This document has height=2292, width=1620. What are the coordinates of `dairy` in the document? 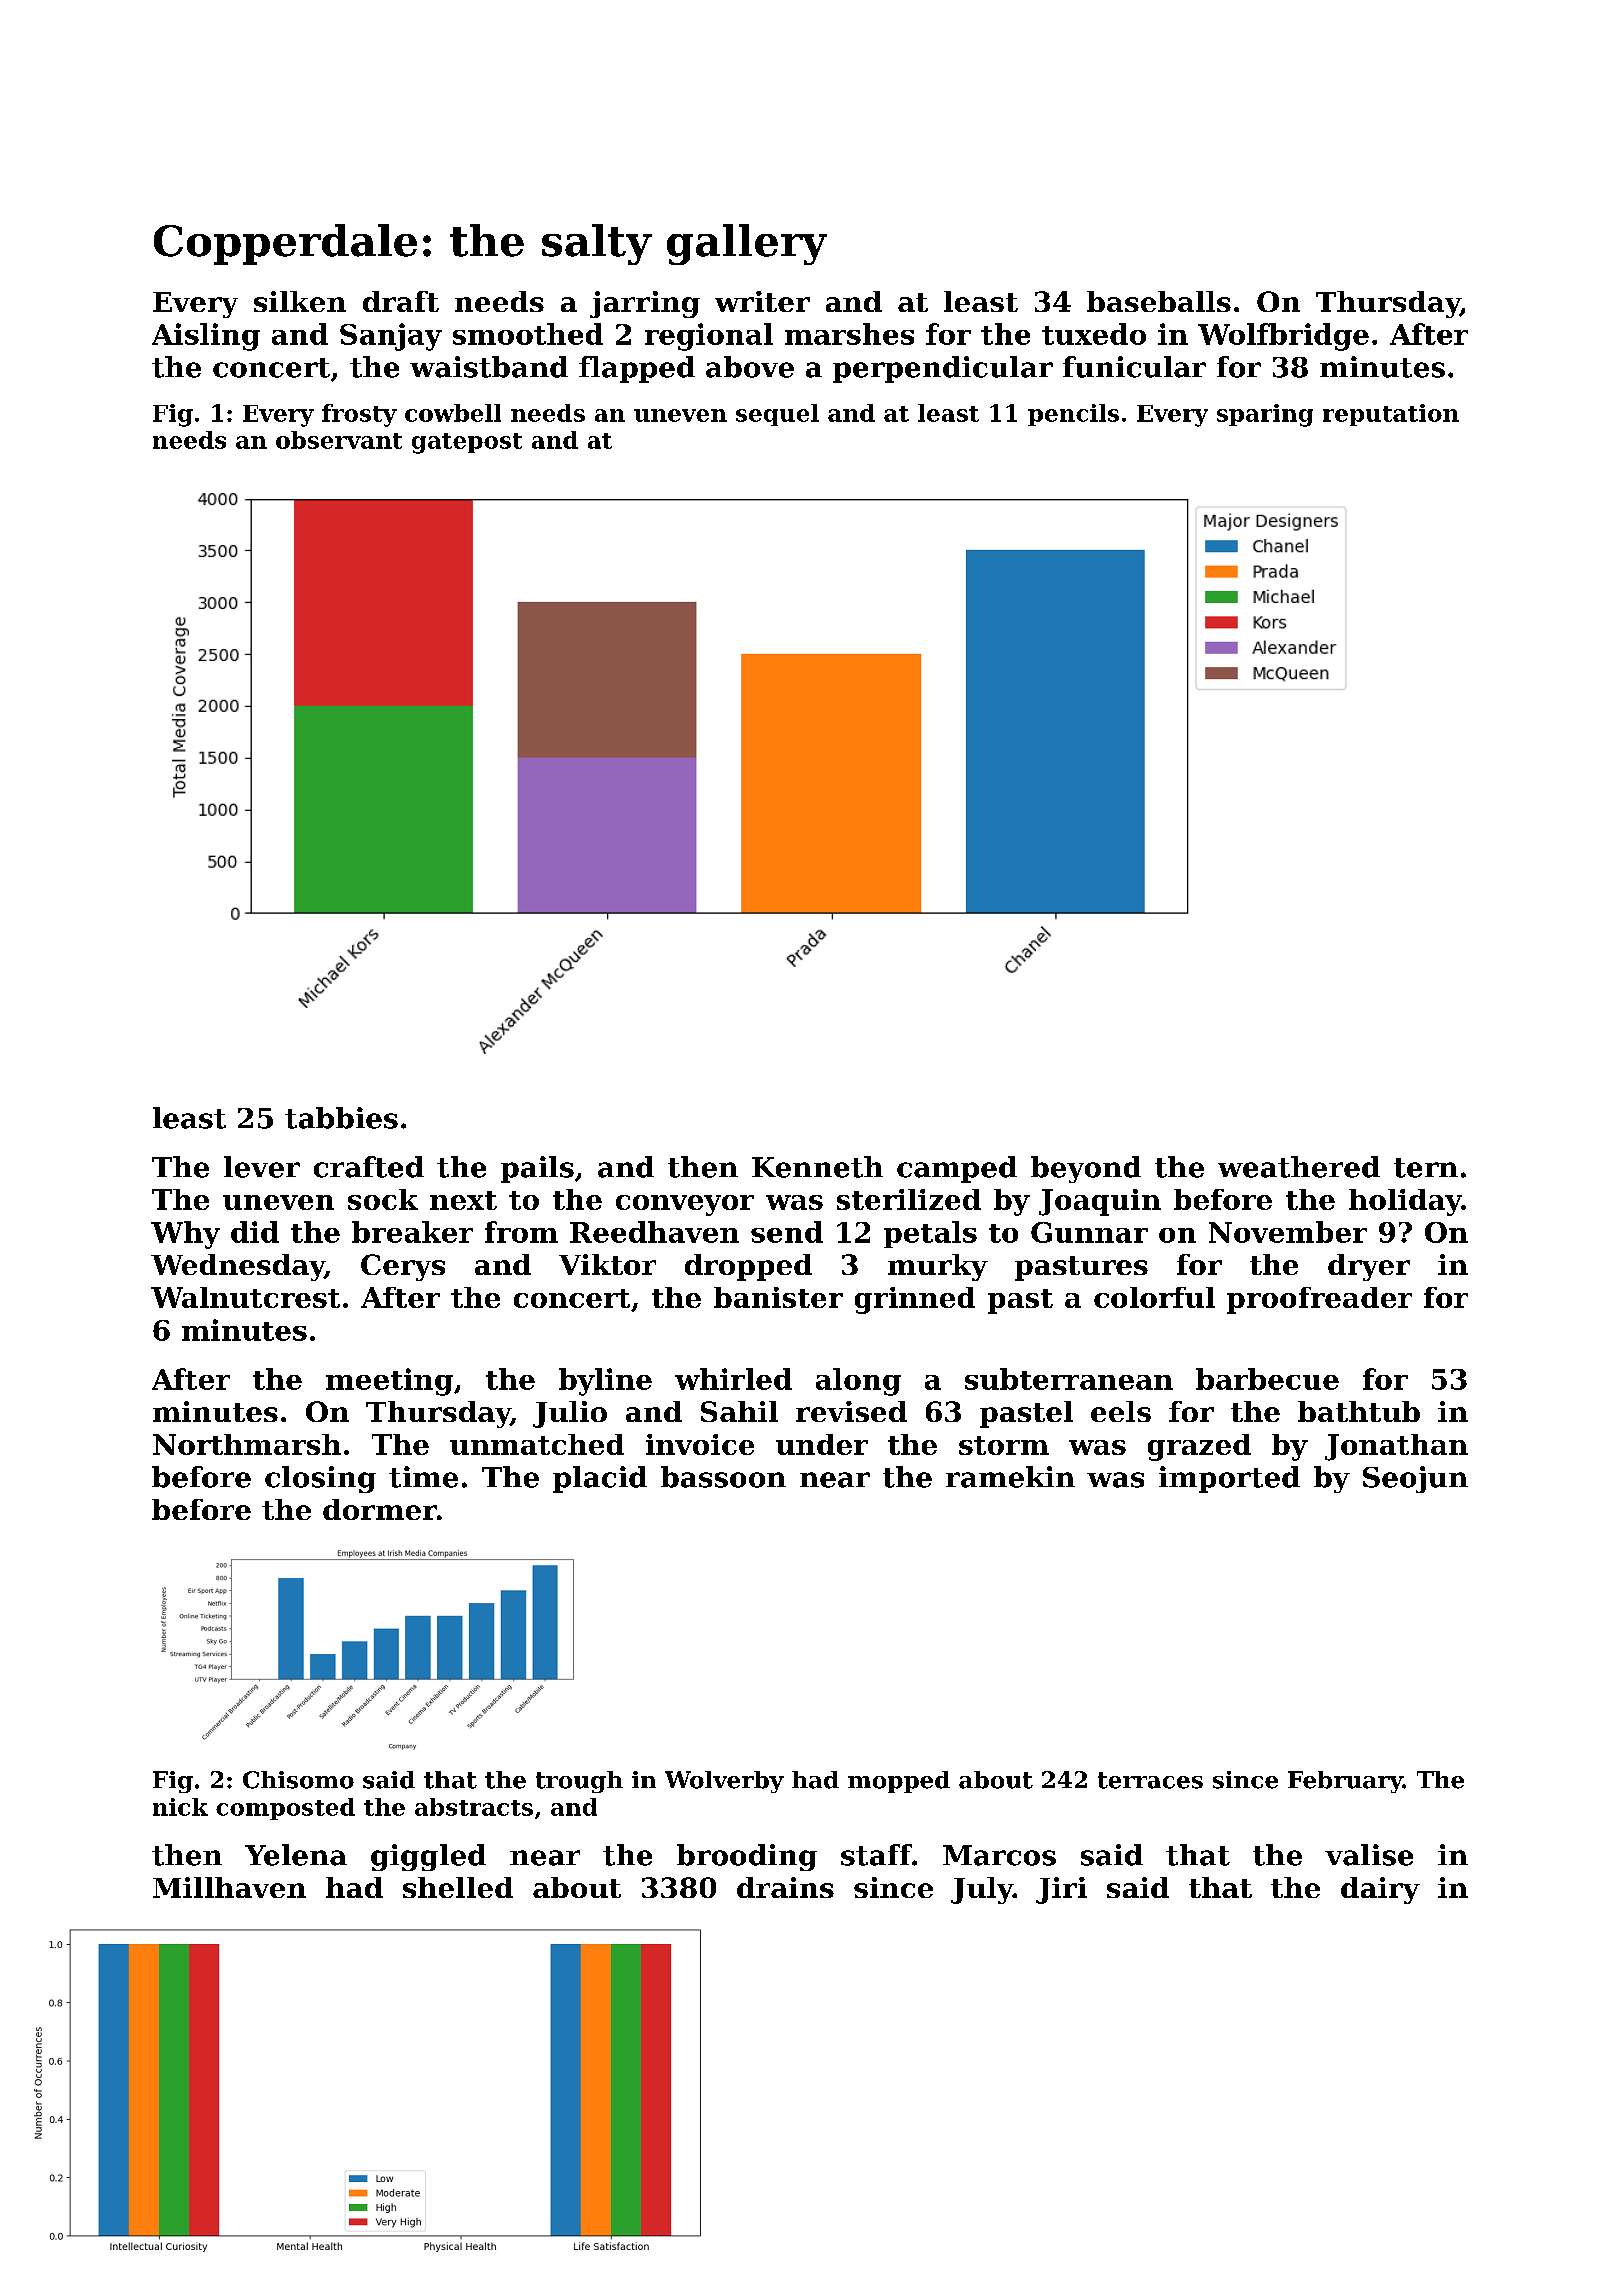 It's located at (1380, 1890).
